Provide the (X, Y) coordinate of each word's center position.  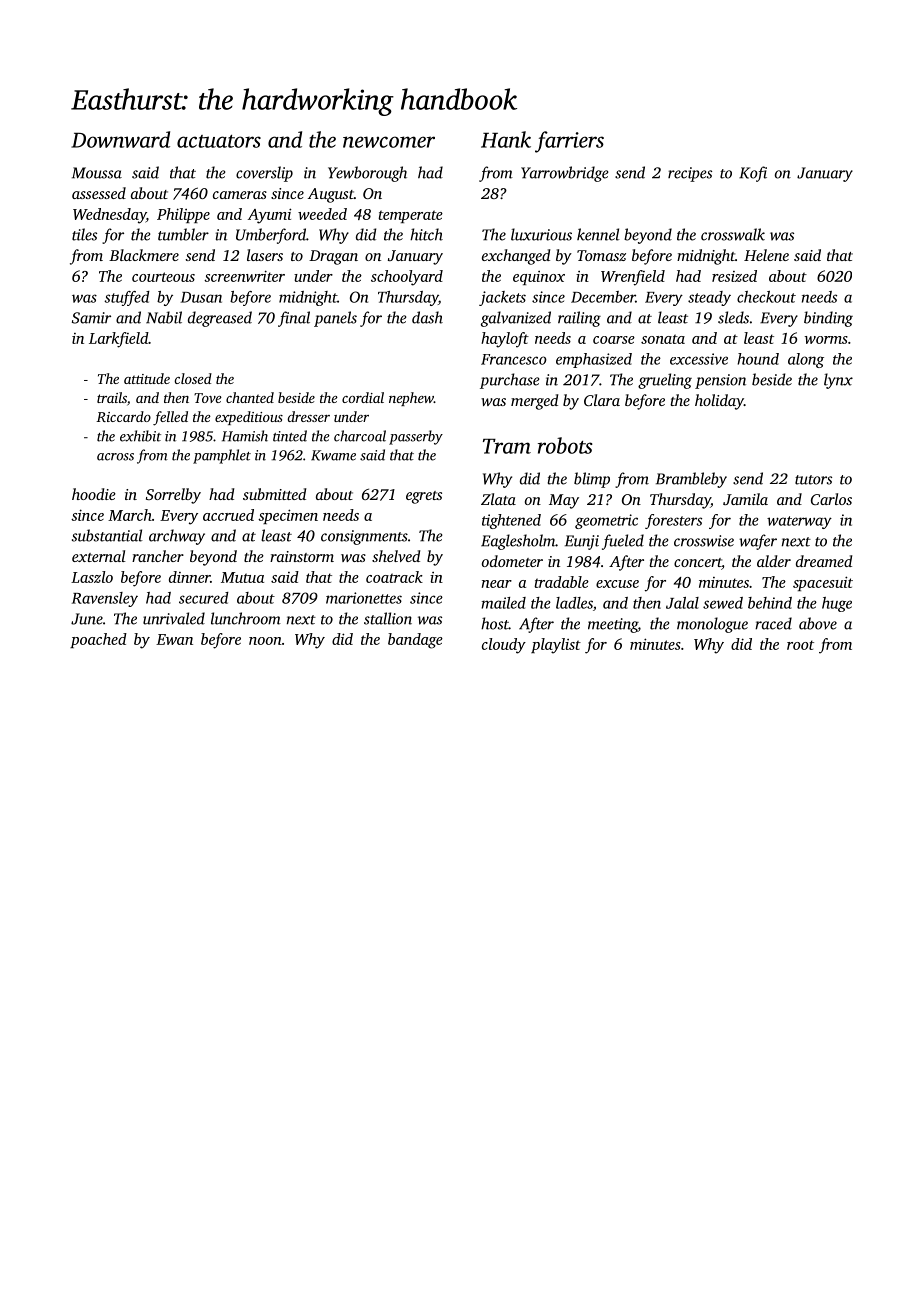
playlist (556, 646)
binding (828, 319)
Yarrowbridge (564, 174)
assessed (99, 193)
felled (170, 418)
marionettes (364, 598)
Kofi (753, 174)
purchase (509, 381)
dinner (189, 577)
